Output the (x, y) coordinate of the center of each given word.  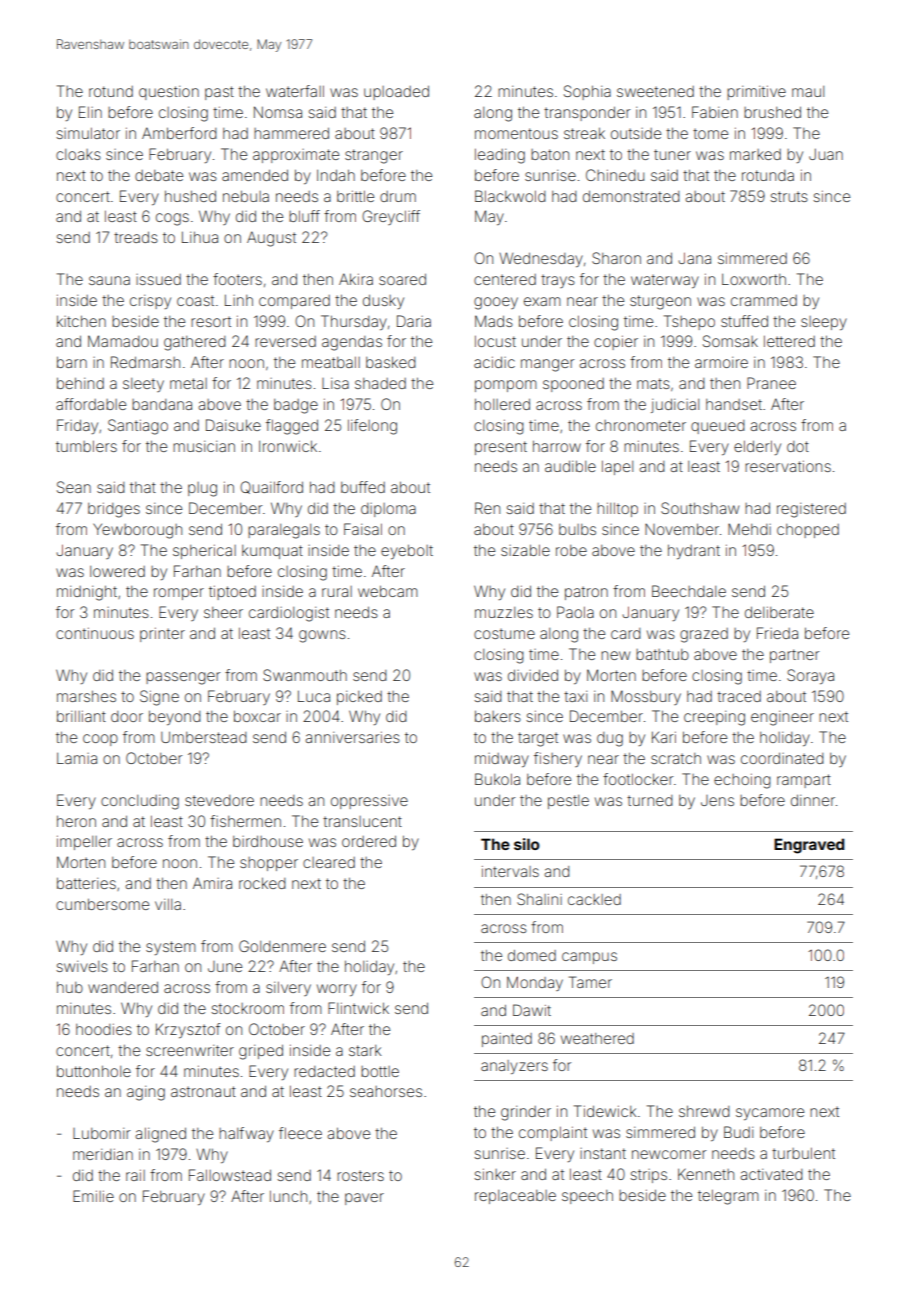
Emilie (93, 1196)
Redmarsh (145, 362)
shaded (380, 383)
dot (798, 446)
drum (398, 196)
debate (159, 175)
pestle (568, 802)
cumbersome (102, 904)
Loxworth (754, 279)
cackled (594, 899)
